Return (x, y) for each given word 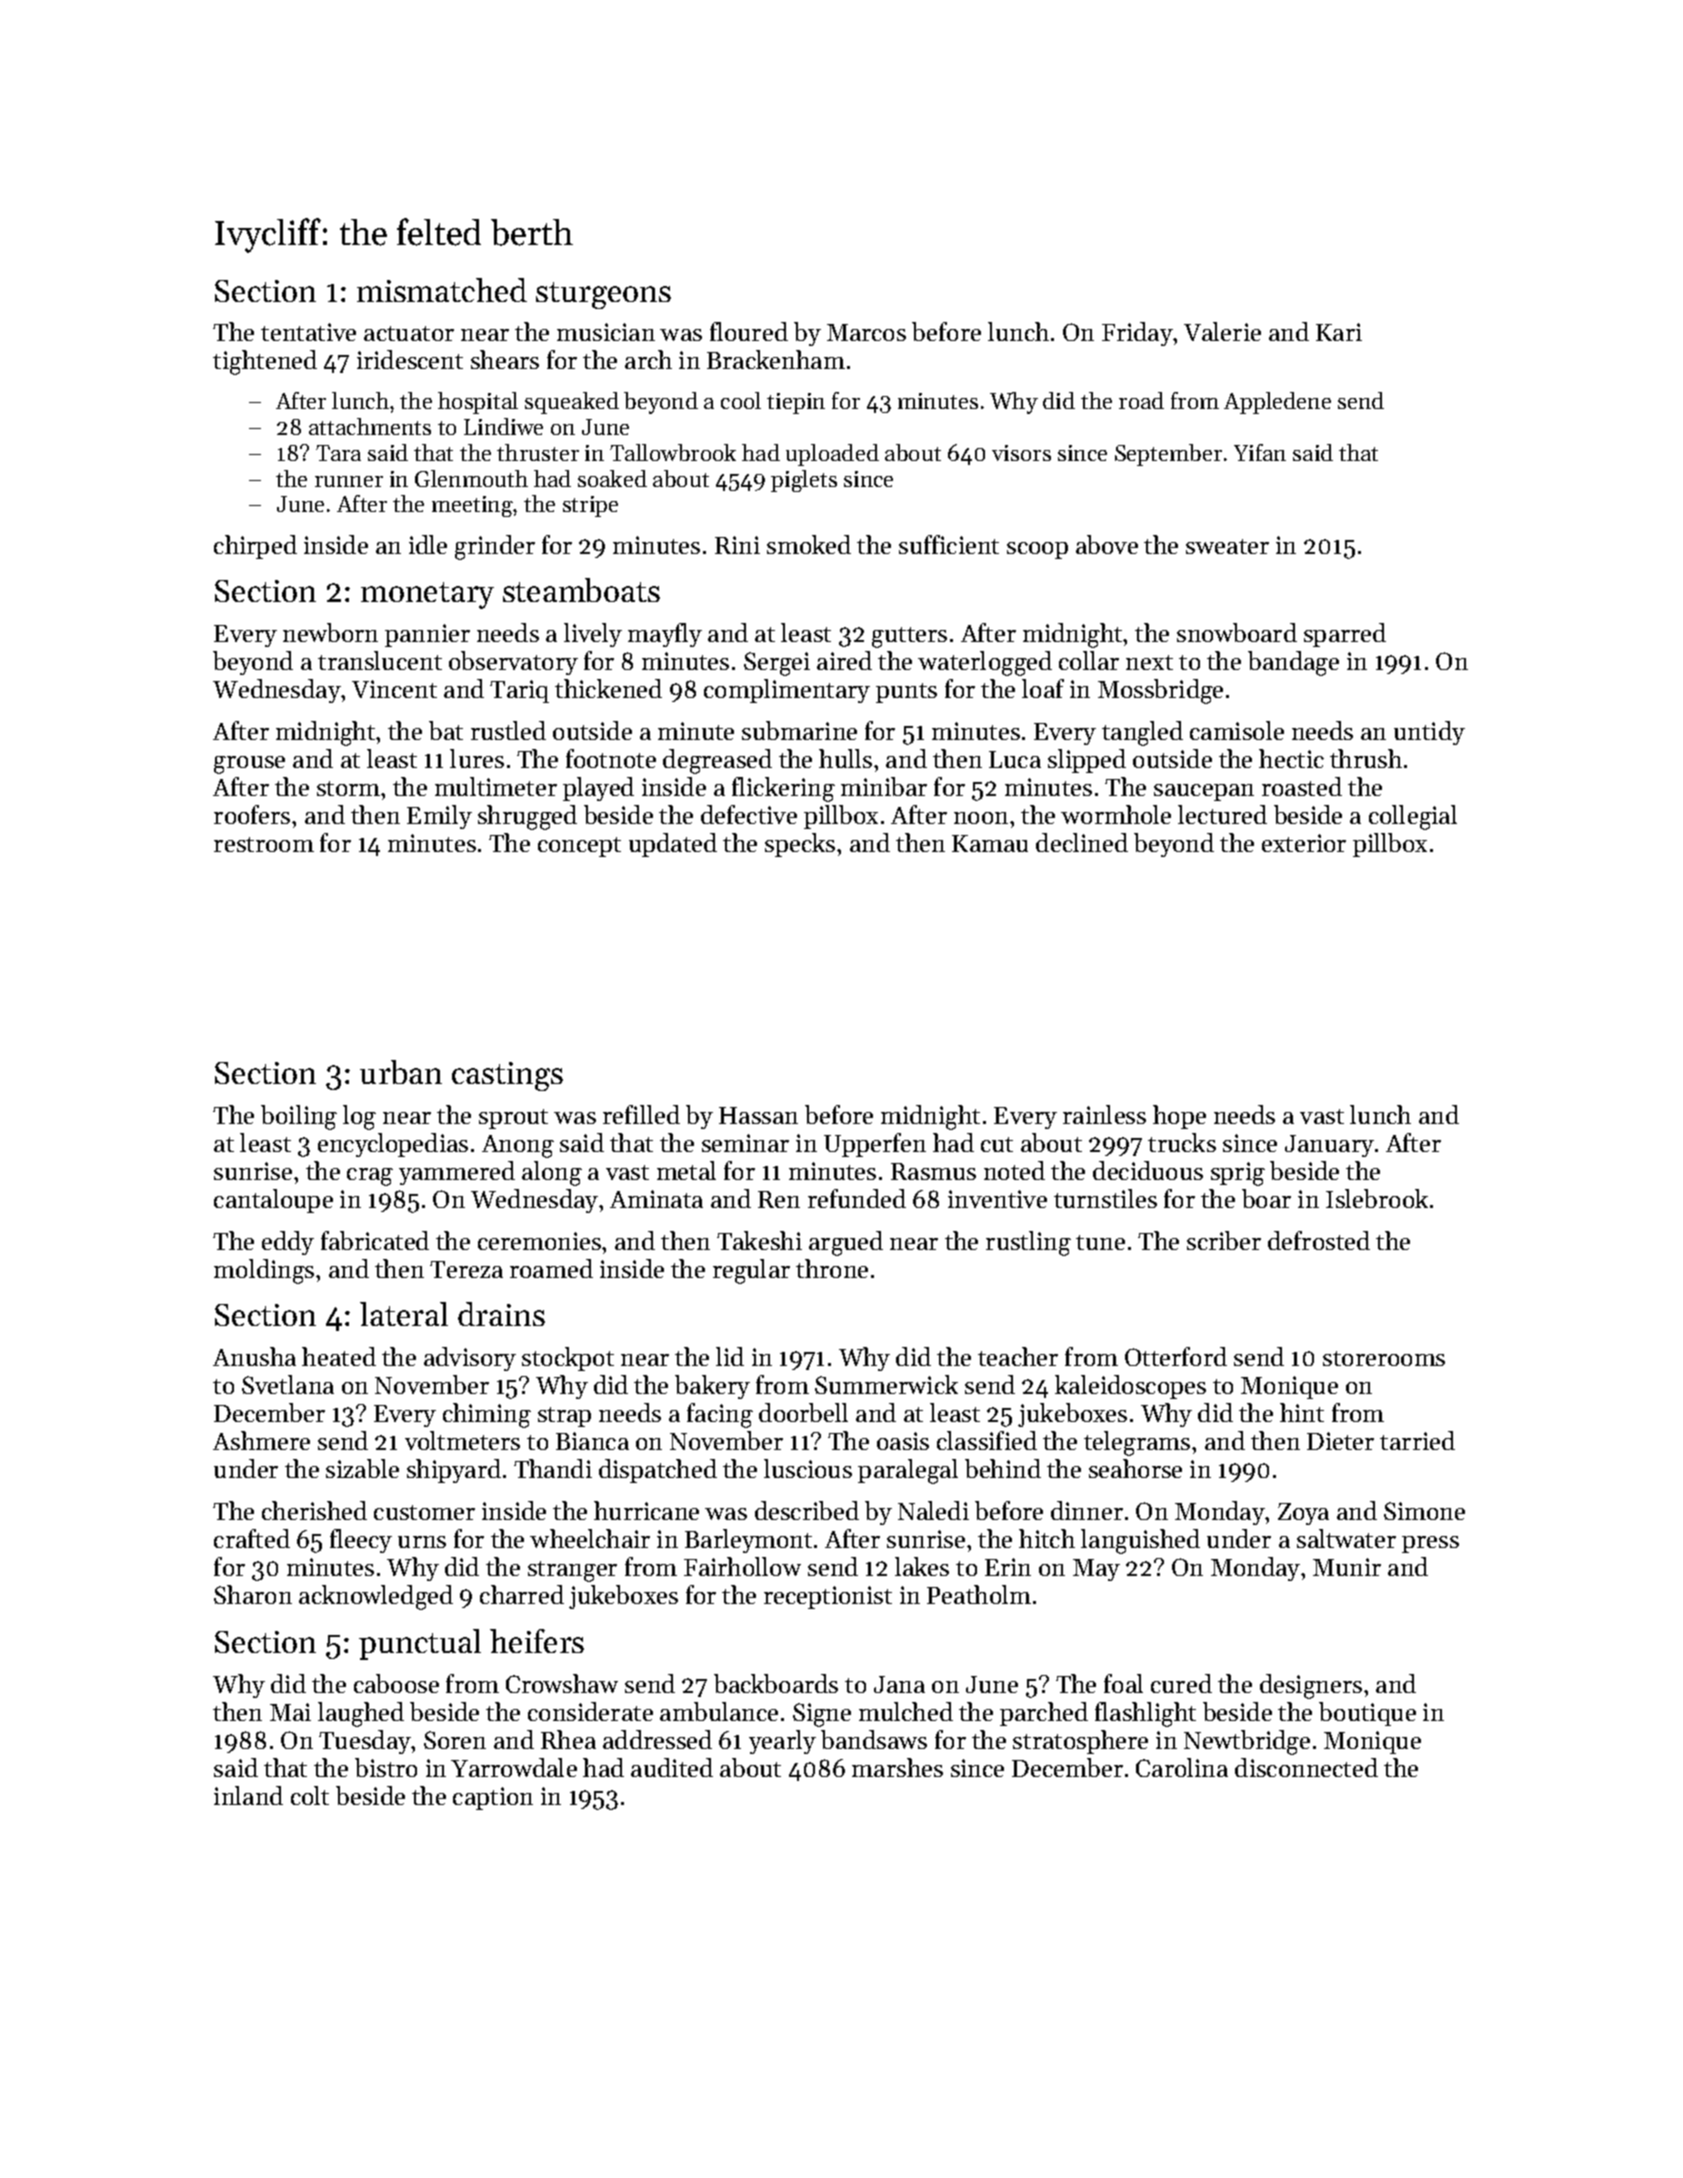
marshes (897, 1767)
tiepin (796, 403)
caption (493, 1798)
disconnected (1306, 1767)
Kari (1339, 332)
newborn (330, 632)
